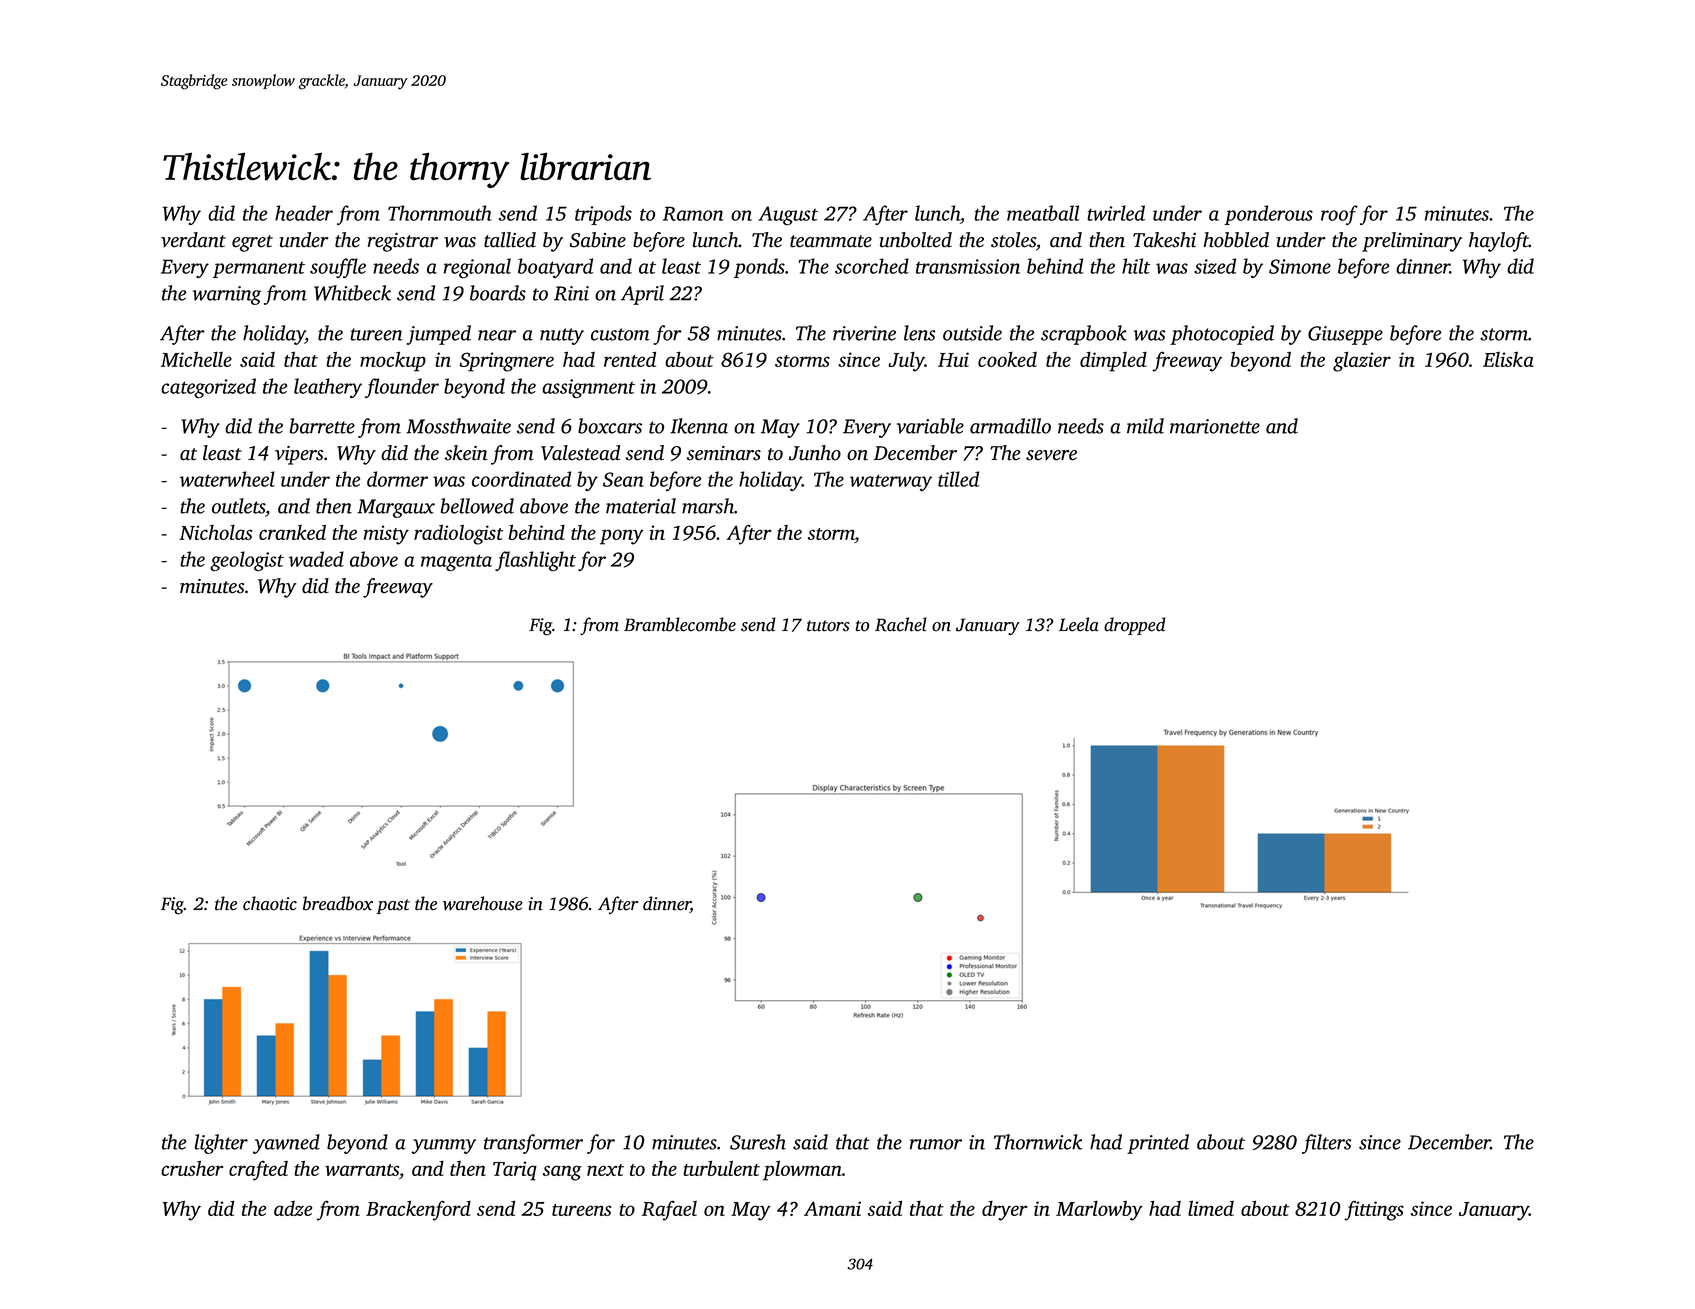 This screenshot has width=1695, height=1309. Describe the element at coordinates (693, 213) in the screenshot. I see `Ramon` at that location.
